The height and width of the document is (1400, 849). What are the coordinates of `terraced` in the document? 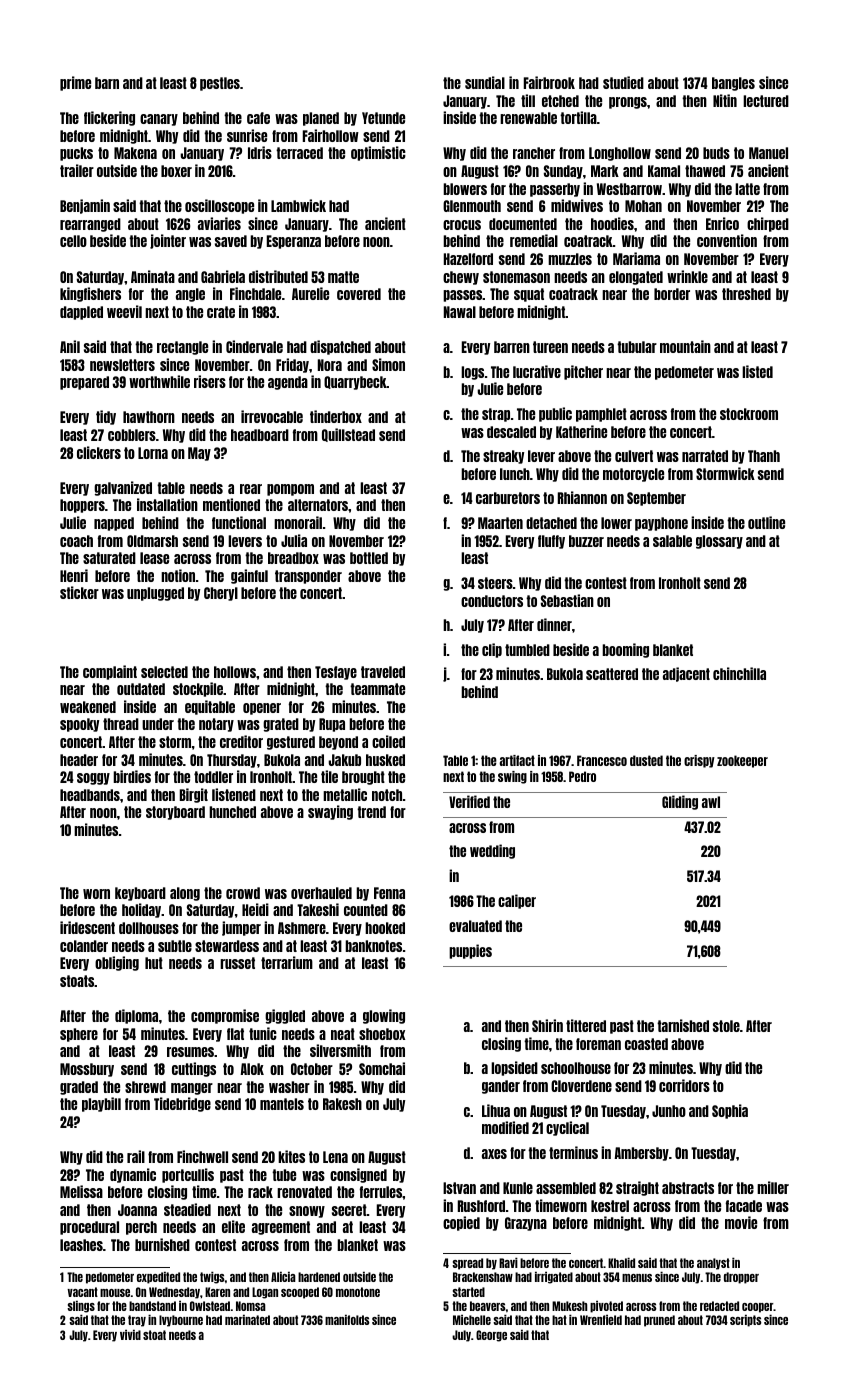 It's located at (299, 153).
